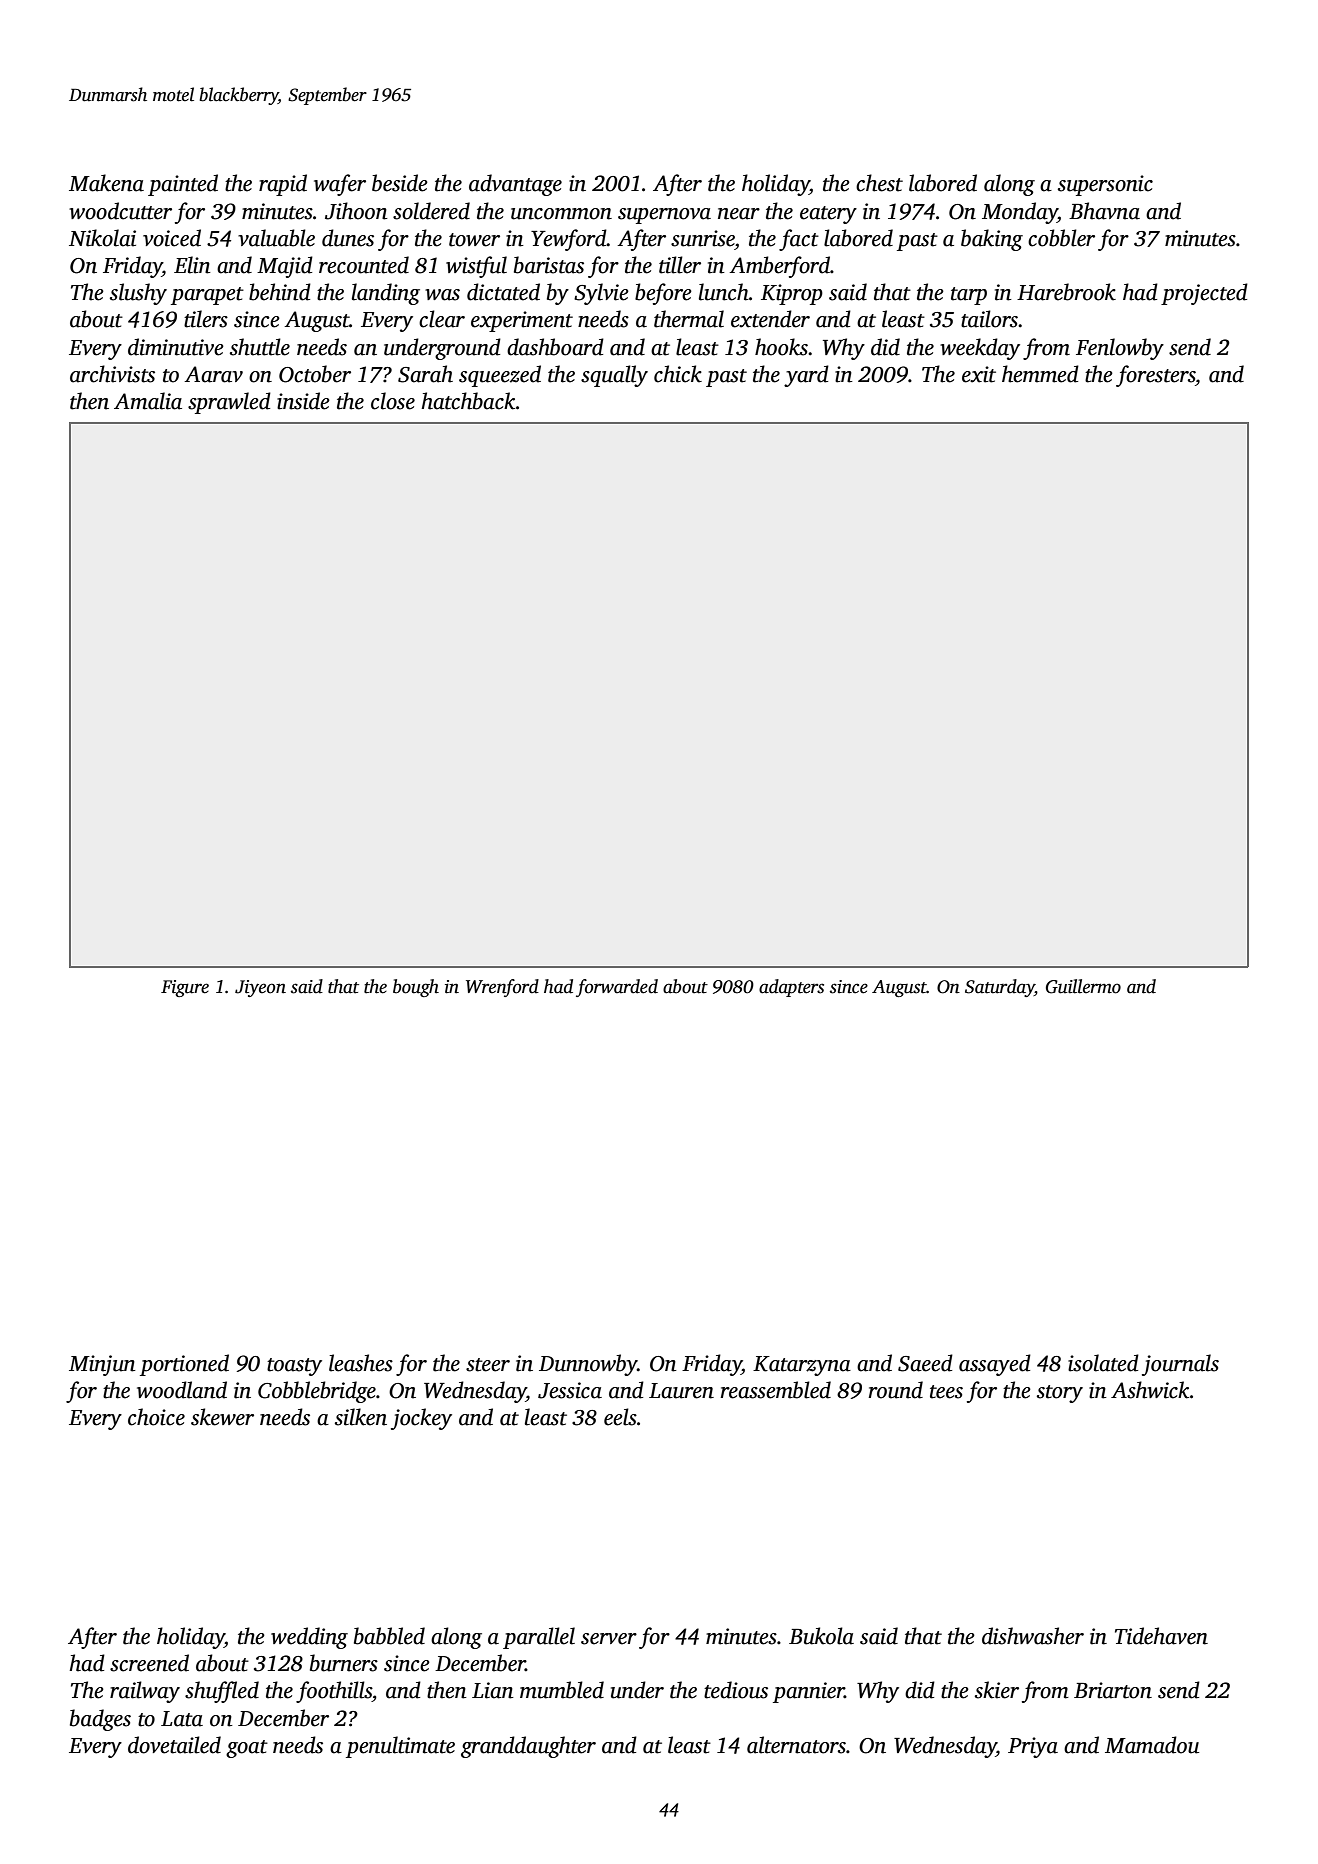 This screenshot has height=1864, width=1318. Describe the element at coordinates (100, 1720) in the screenshot. I see `badges` at that location.
